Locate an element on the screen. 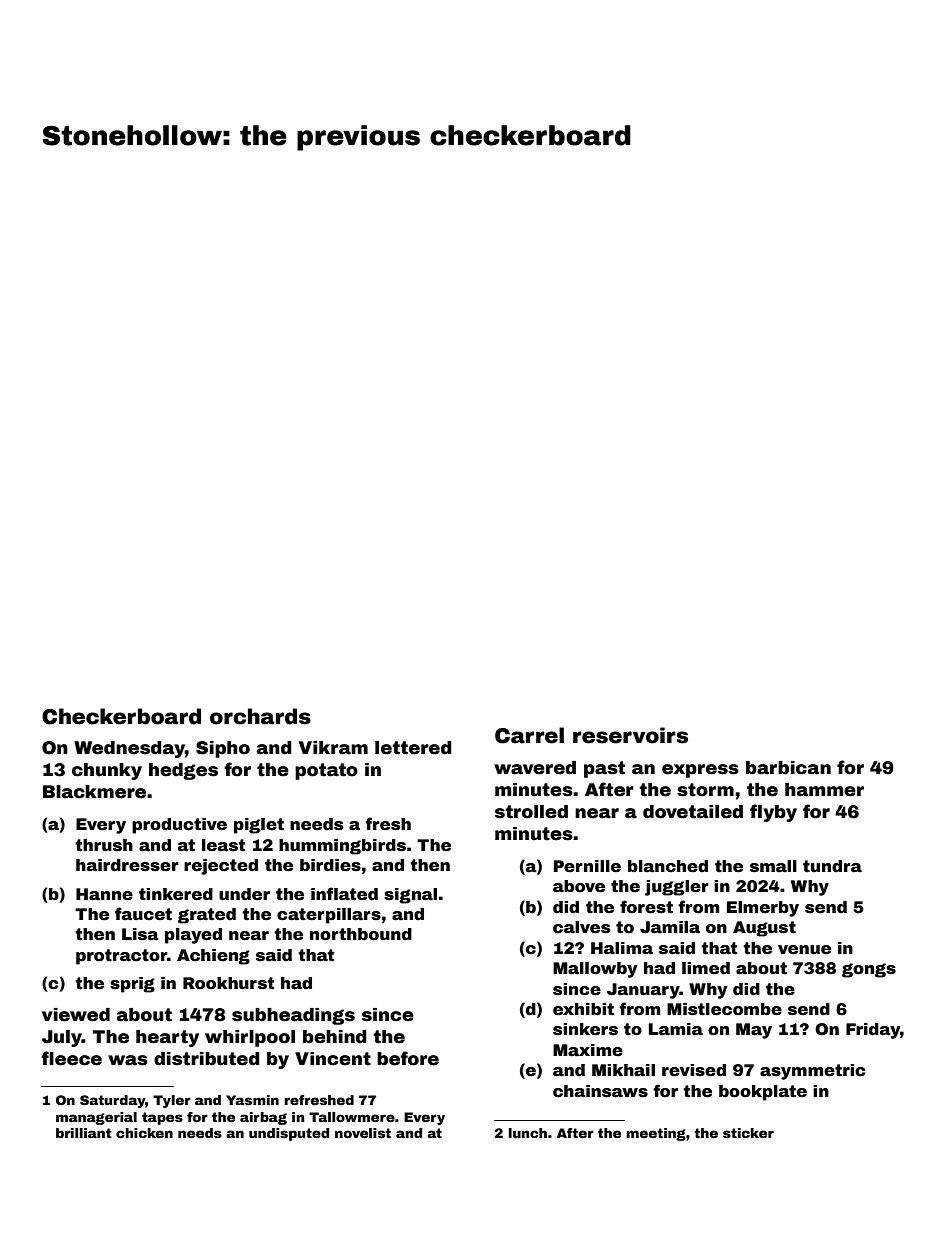 The height and width of the screenshot is (1233, 952). asymmetric is located at coordinates (812, 1072).
